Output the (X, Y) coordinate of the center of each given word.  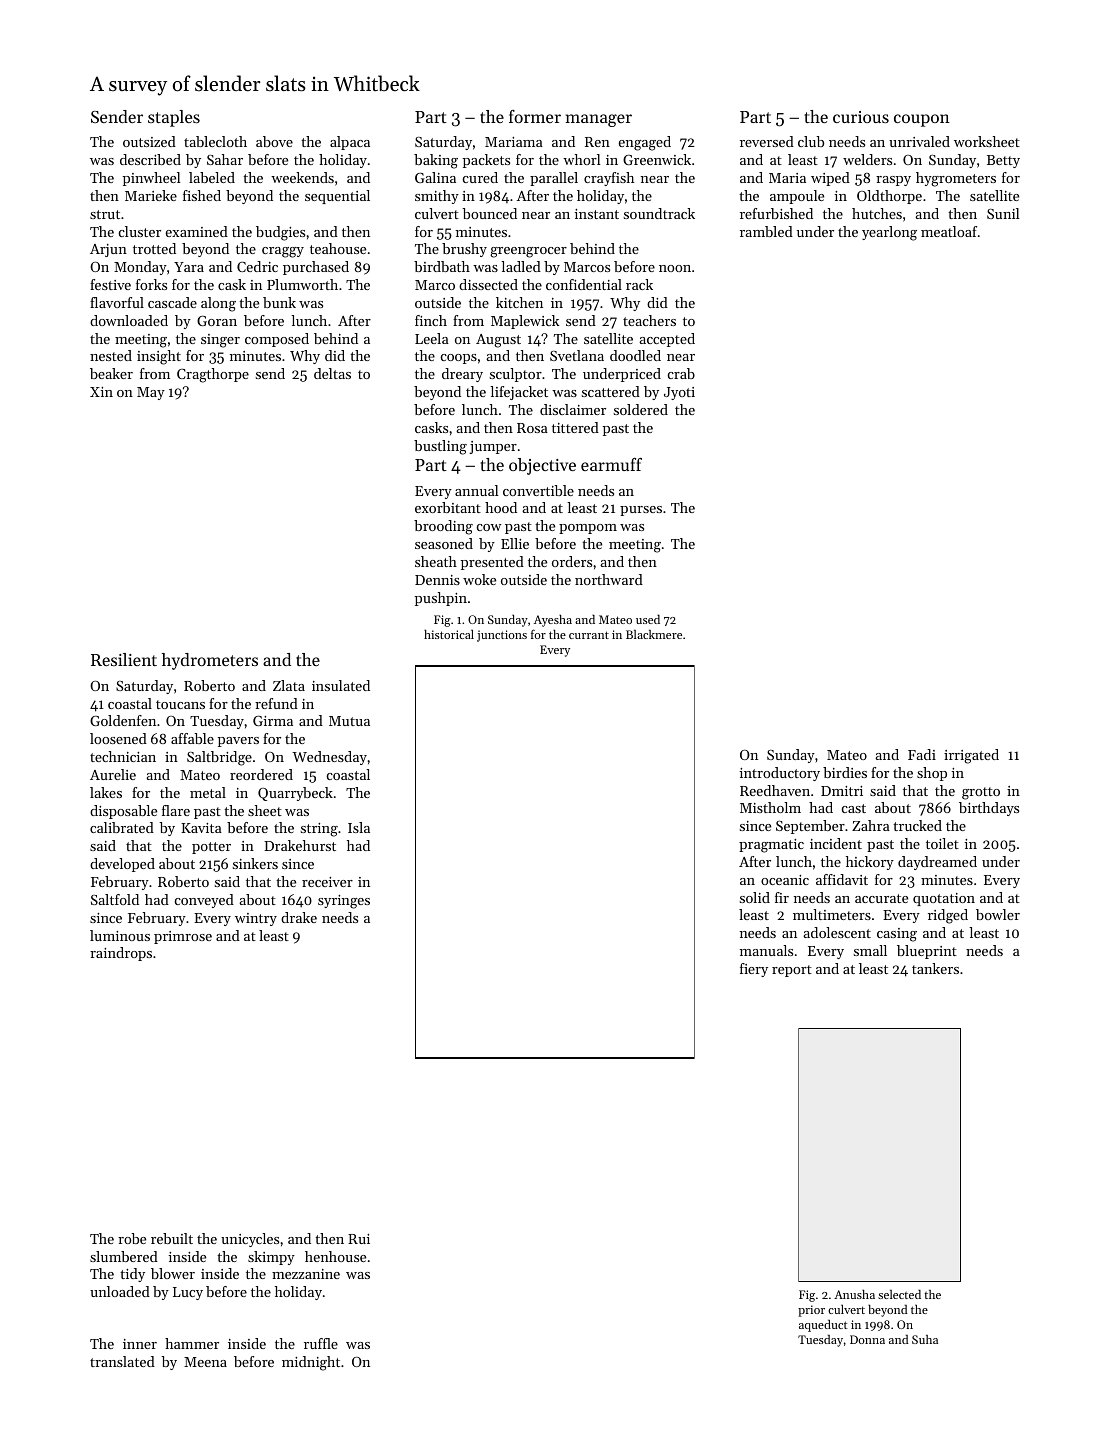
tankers (935, 968)
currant (589, 635)
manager (599, 120)
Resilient (124, 659)
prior (811, 1311)
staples (174, 118)
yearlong (889, 233)
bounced (489, 213)
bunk (279, 302)
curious (861, 117)
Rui (359, 1239)
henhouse (335, 1256)
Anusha (854, 1294)
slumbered (124, 1256)
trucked (917, 825)
